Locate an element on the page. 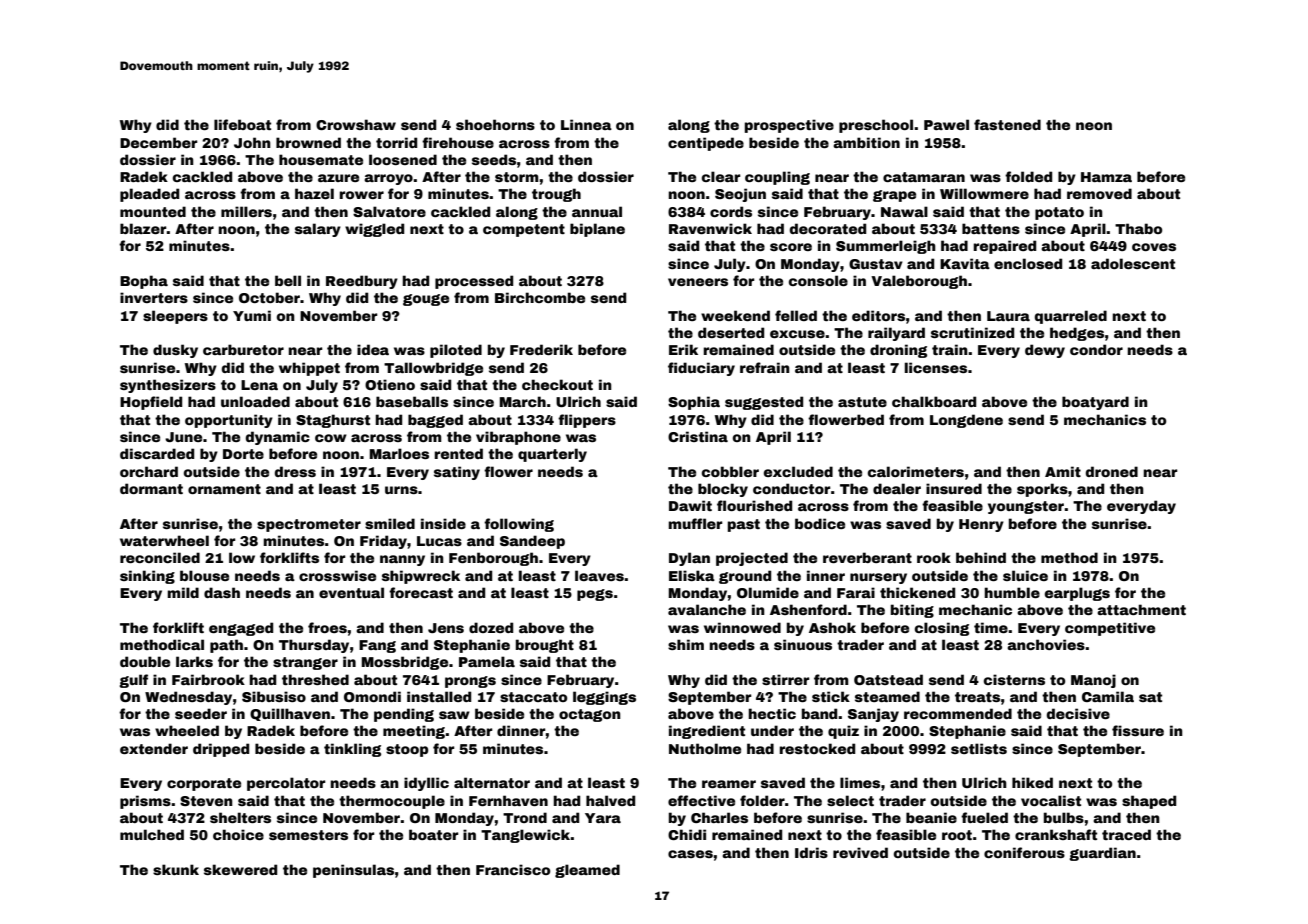 The image size is (1308, 924). prospective is located at coordinates (789, 126).
